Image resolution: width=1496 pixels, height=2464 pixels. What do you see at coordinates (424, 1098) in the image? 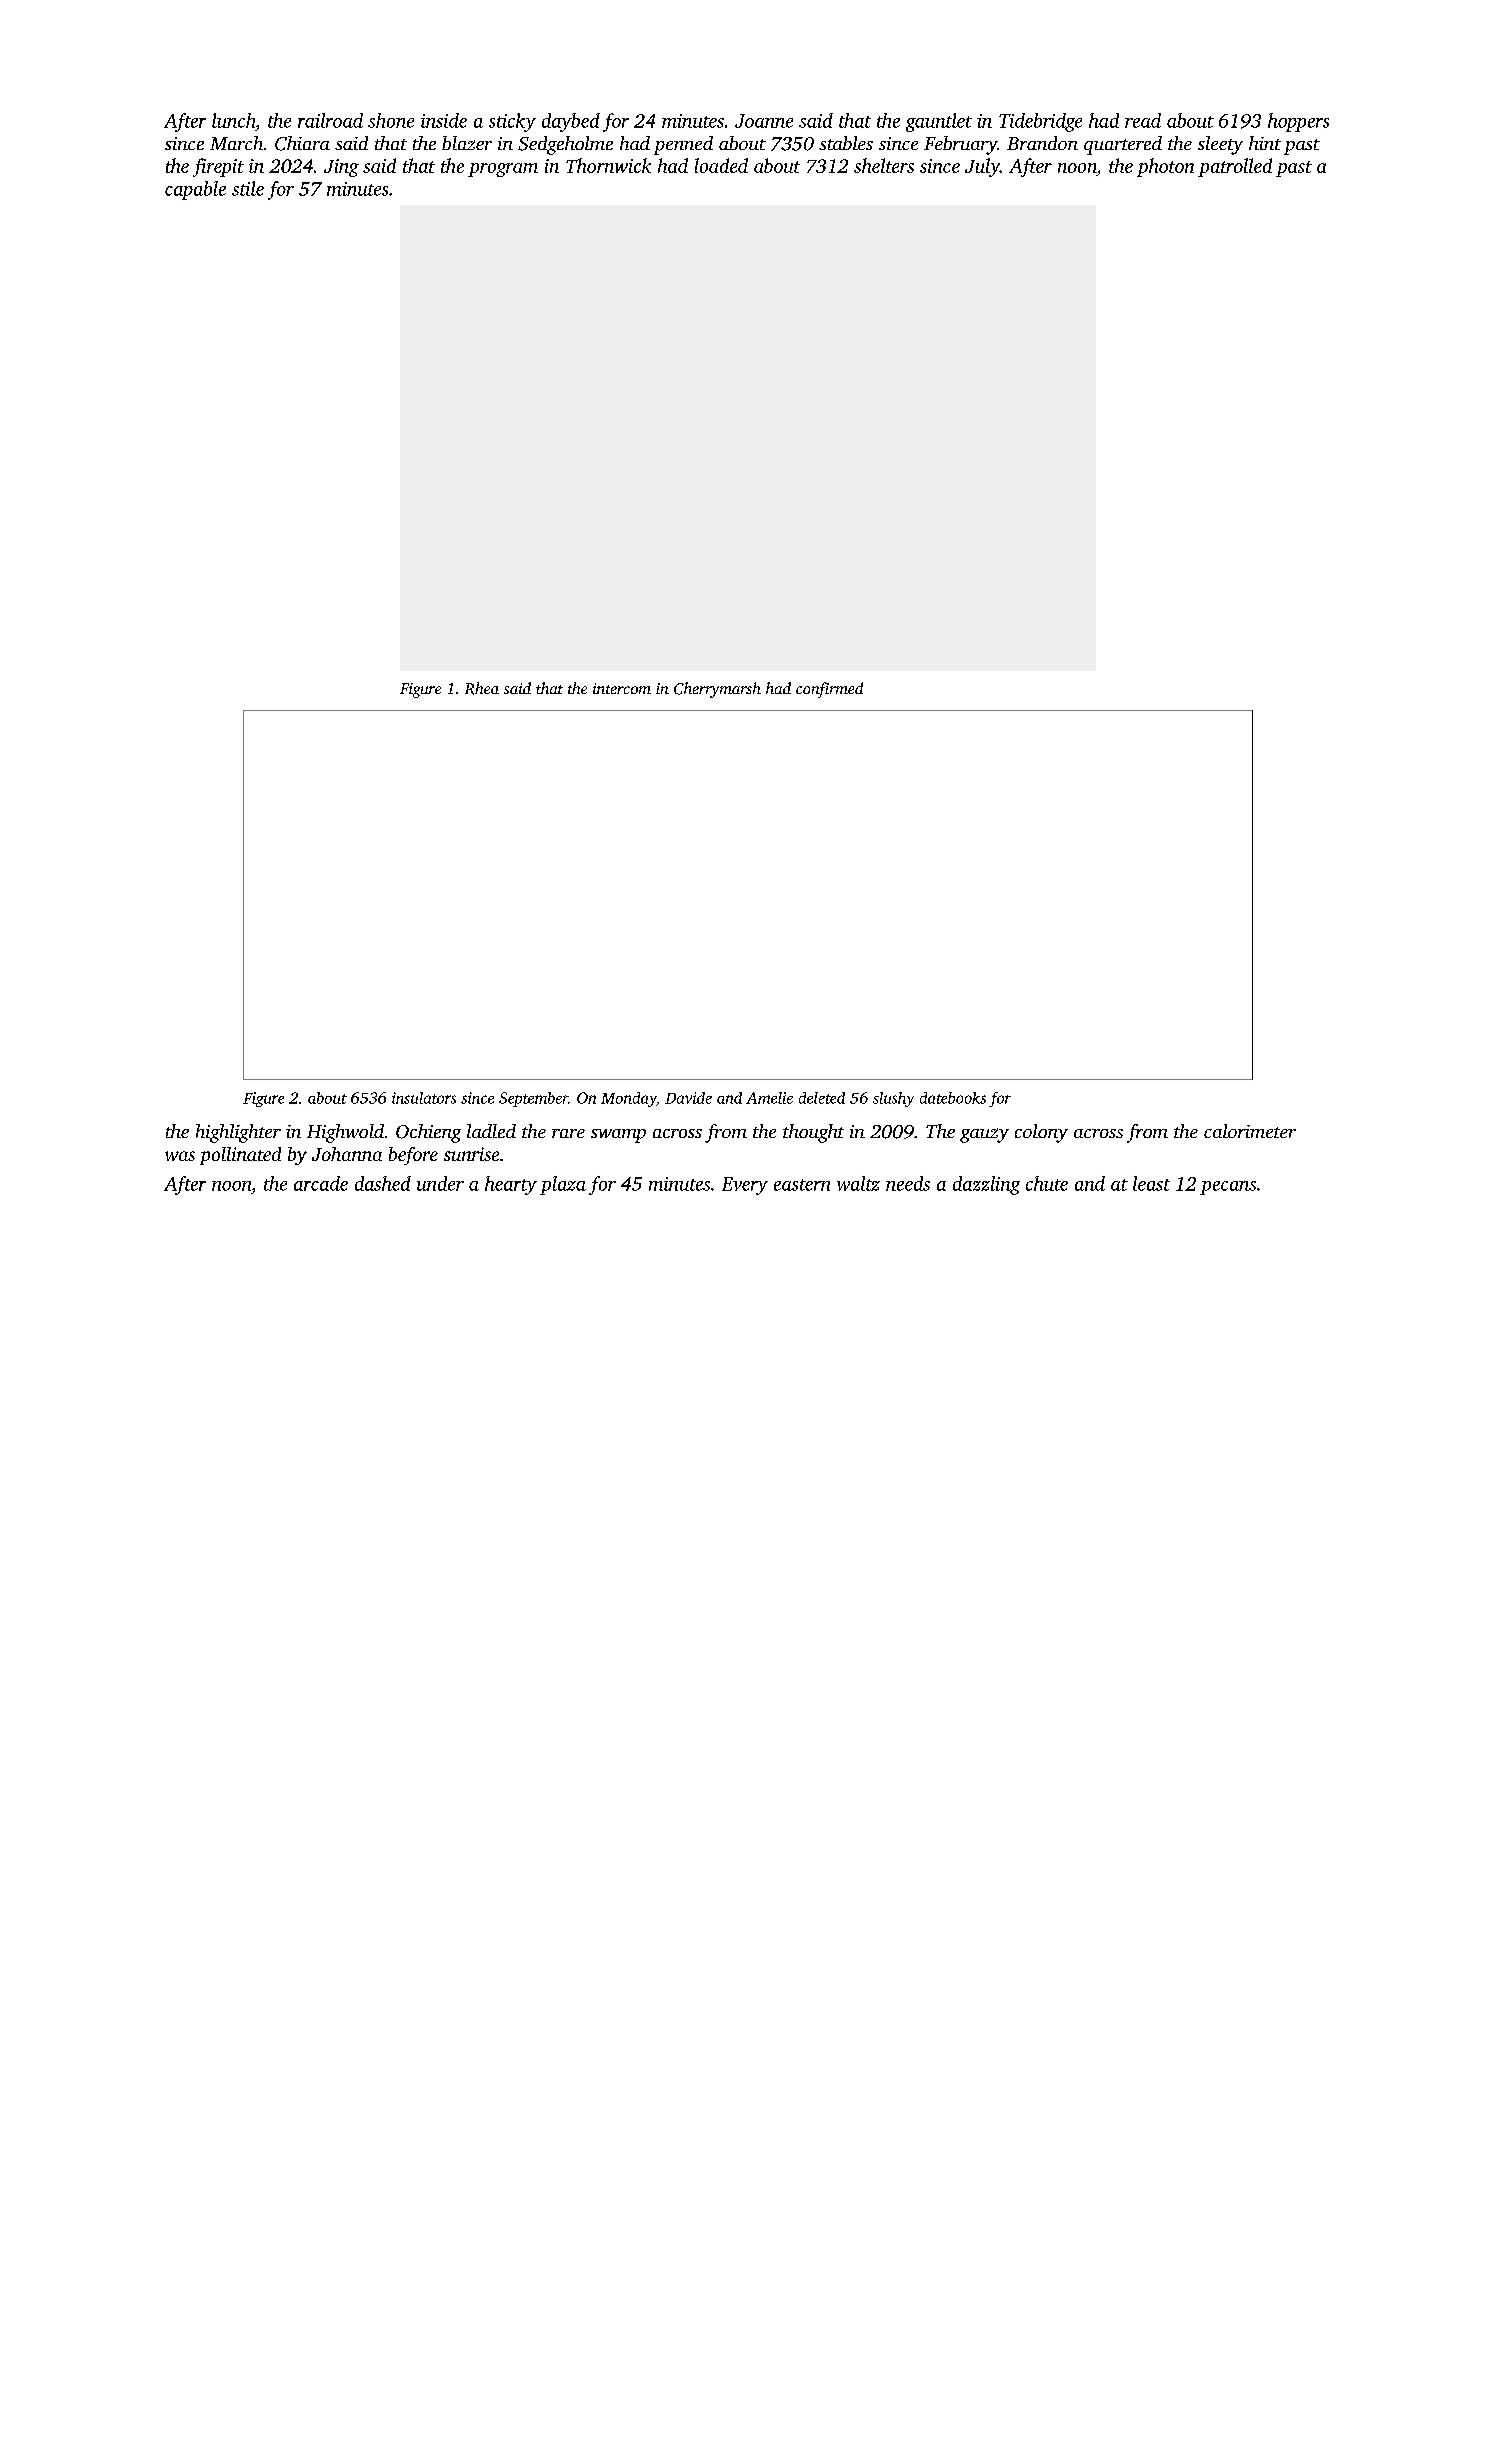
I see `insulators` at bounding box center [424, 1098].
